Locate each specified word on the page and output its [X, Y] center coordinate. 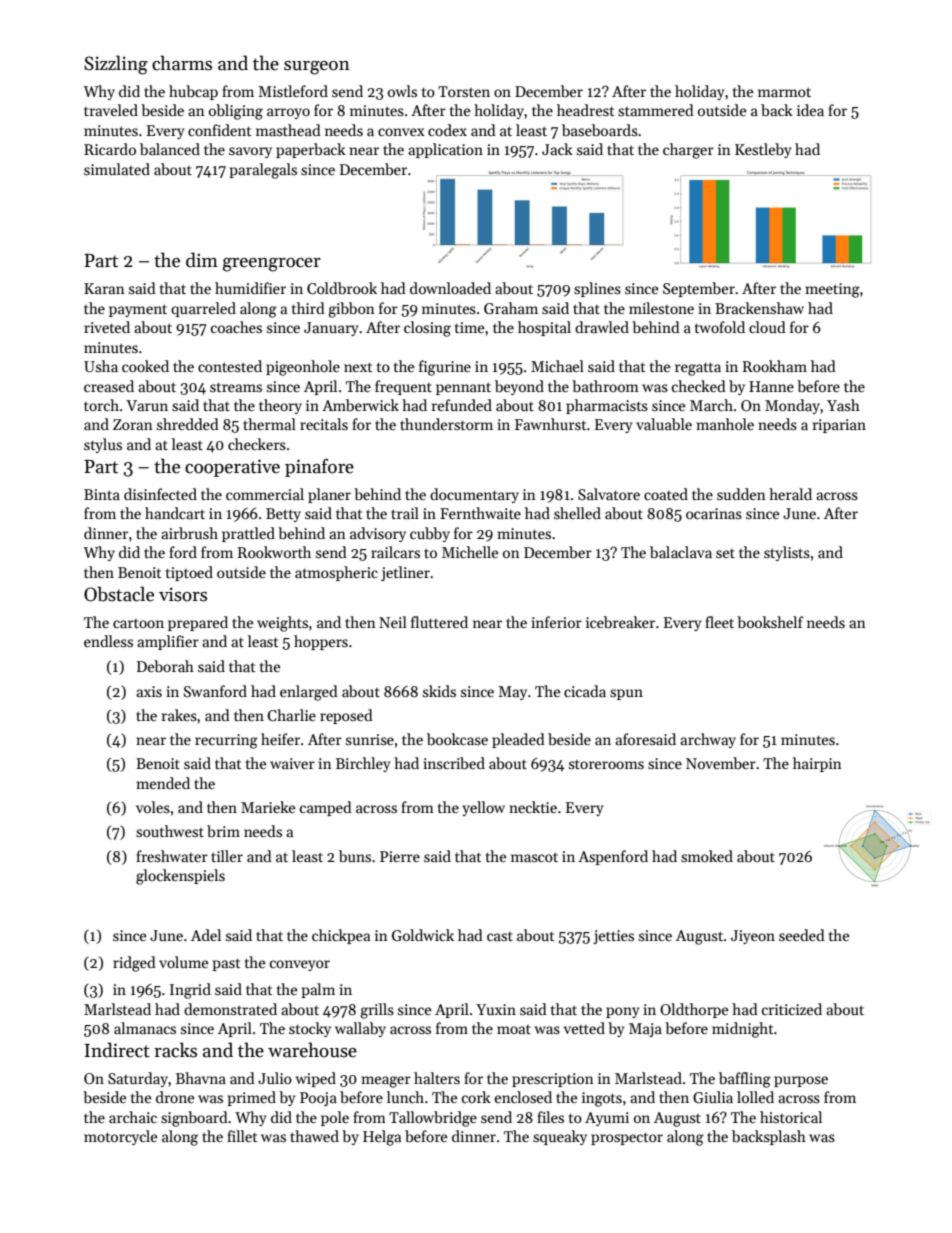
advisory [378, 534]
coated [666, 494]
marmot [784, 92]
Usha [101, 366]
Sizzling [116, 65]
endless [108, 641]
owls [402, 91]
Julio [275, 1078]
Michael [557, 366]
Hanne [771, 386]
